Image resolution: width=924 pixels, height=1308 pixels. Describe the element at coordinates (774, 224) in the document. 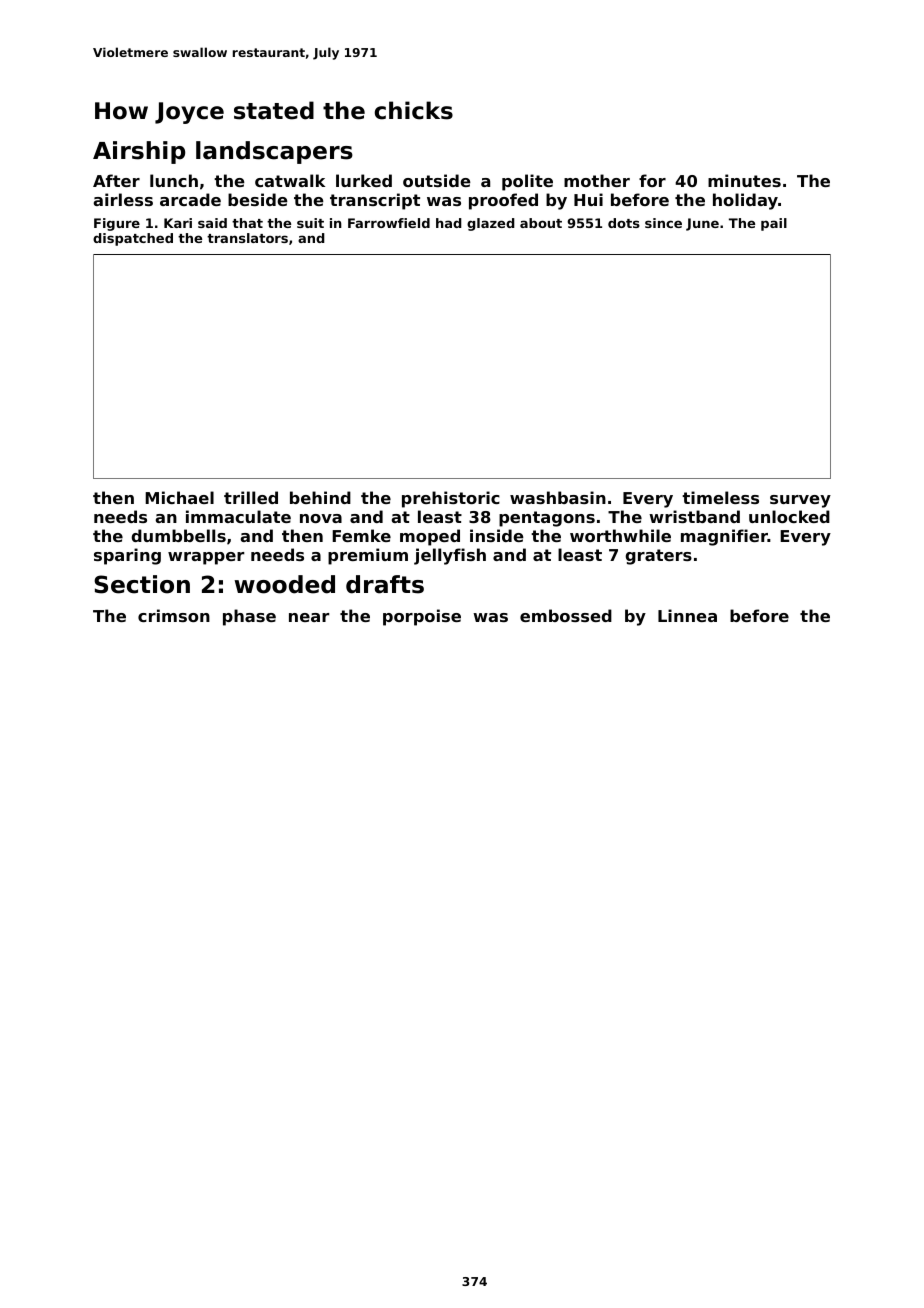

I see `pail` at that location.
